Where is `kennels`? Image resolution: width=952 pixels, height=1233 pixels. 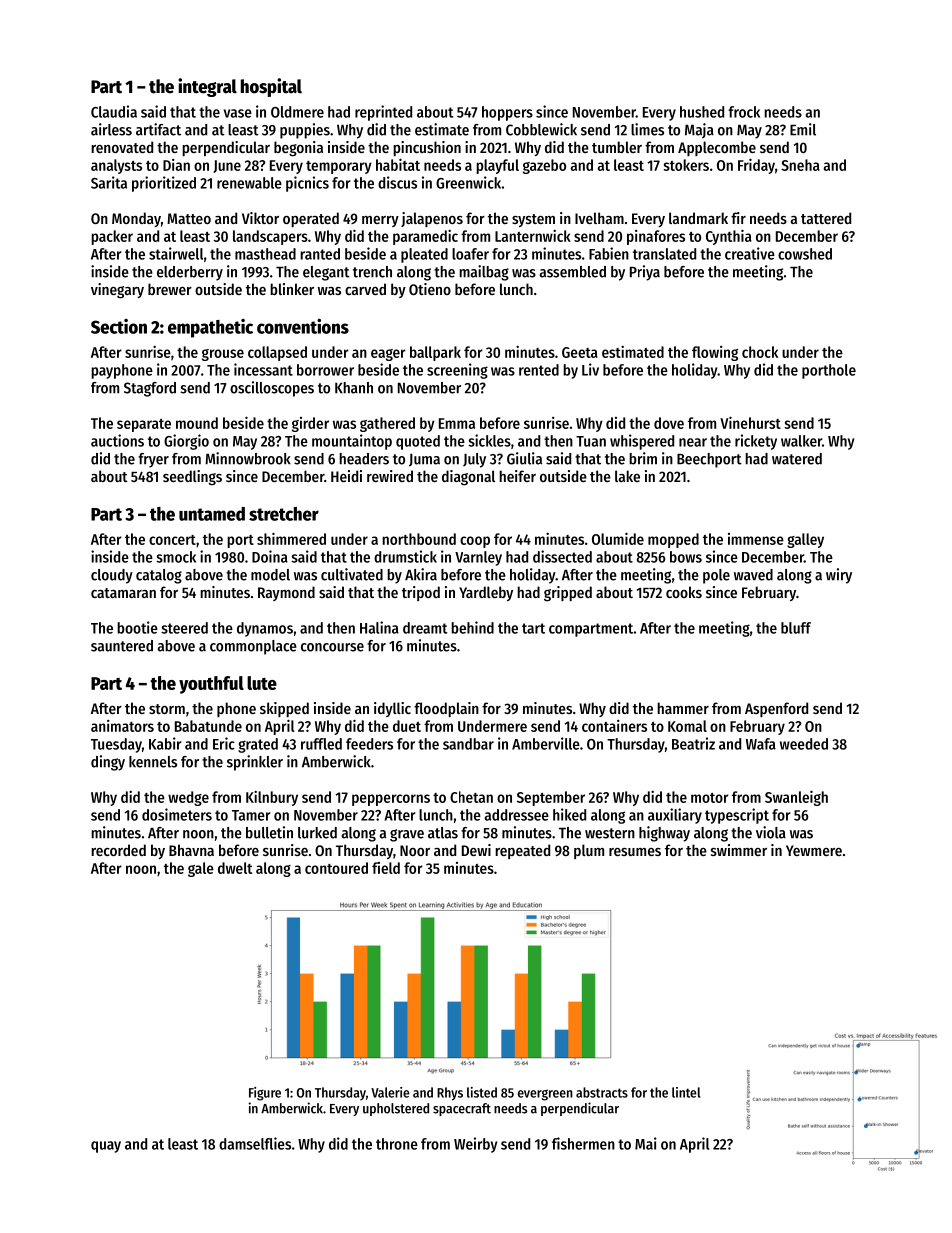
kennels is located at coordinates (153, 762).
